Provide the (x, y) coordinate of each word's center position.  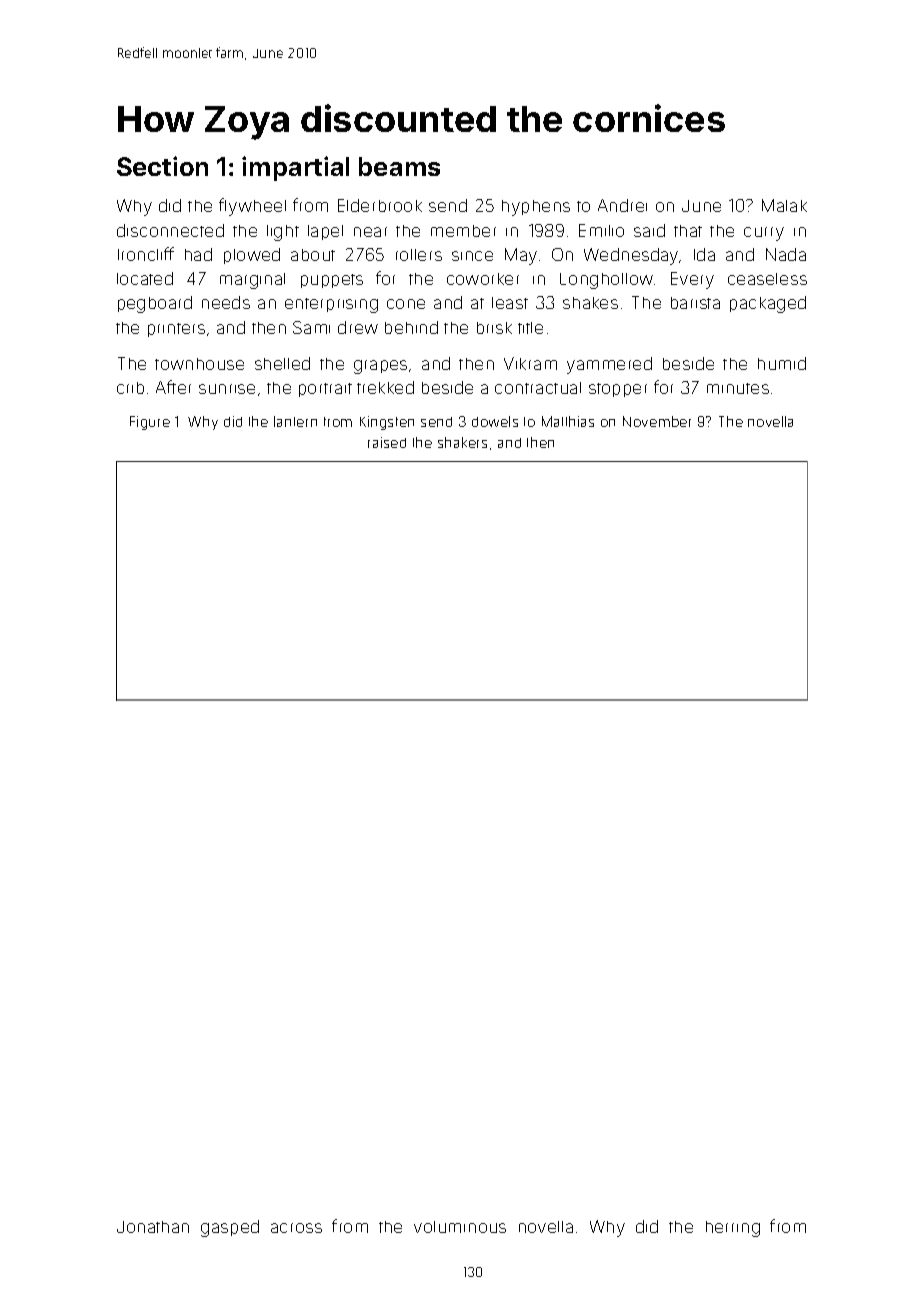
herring (733, 1229)
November (657, 421)
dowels (495, 421)
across (296, 1228)
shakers (462, 442)
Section (162, 166)
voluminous (460, 1227)
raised (387, 442)
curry (764, 234)
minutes (738, 388)
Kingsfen (387, 423)
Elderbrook (380, 205)
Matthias (568, 421)
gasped (230, 1228)
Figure (150, 423)
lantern (295, 421)
